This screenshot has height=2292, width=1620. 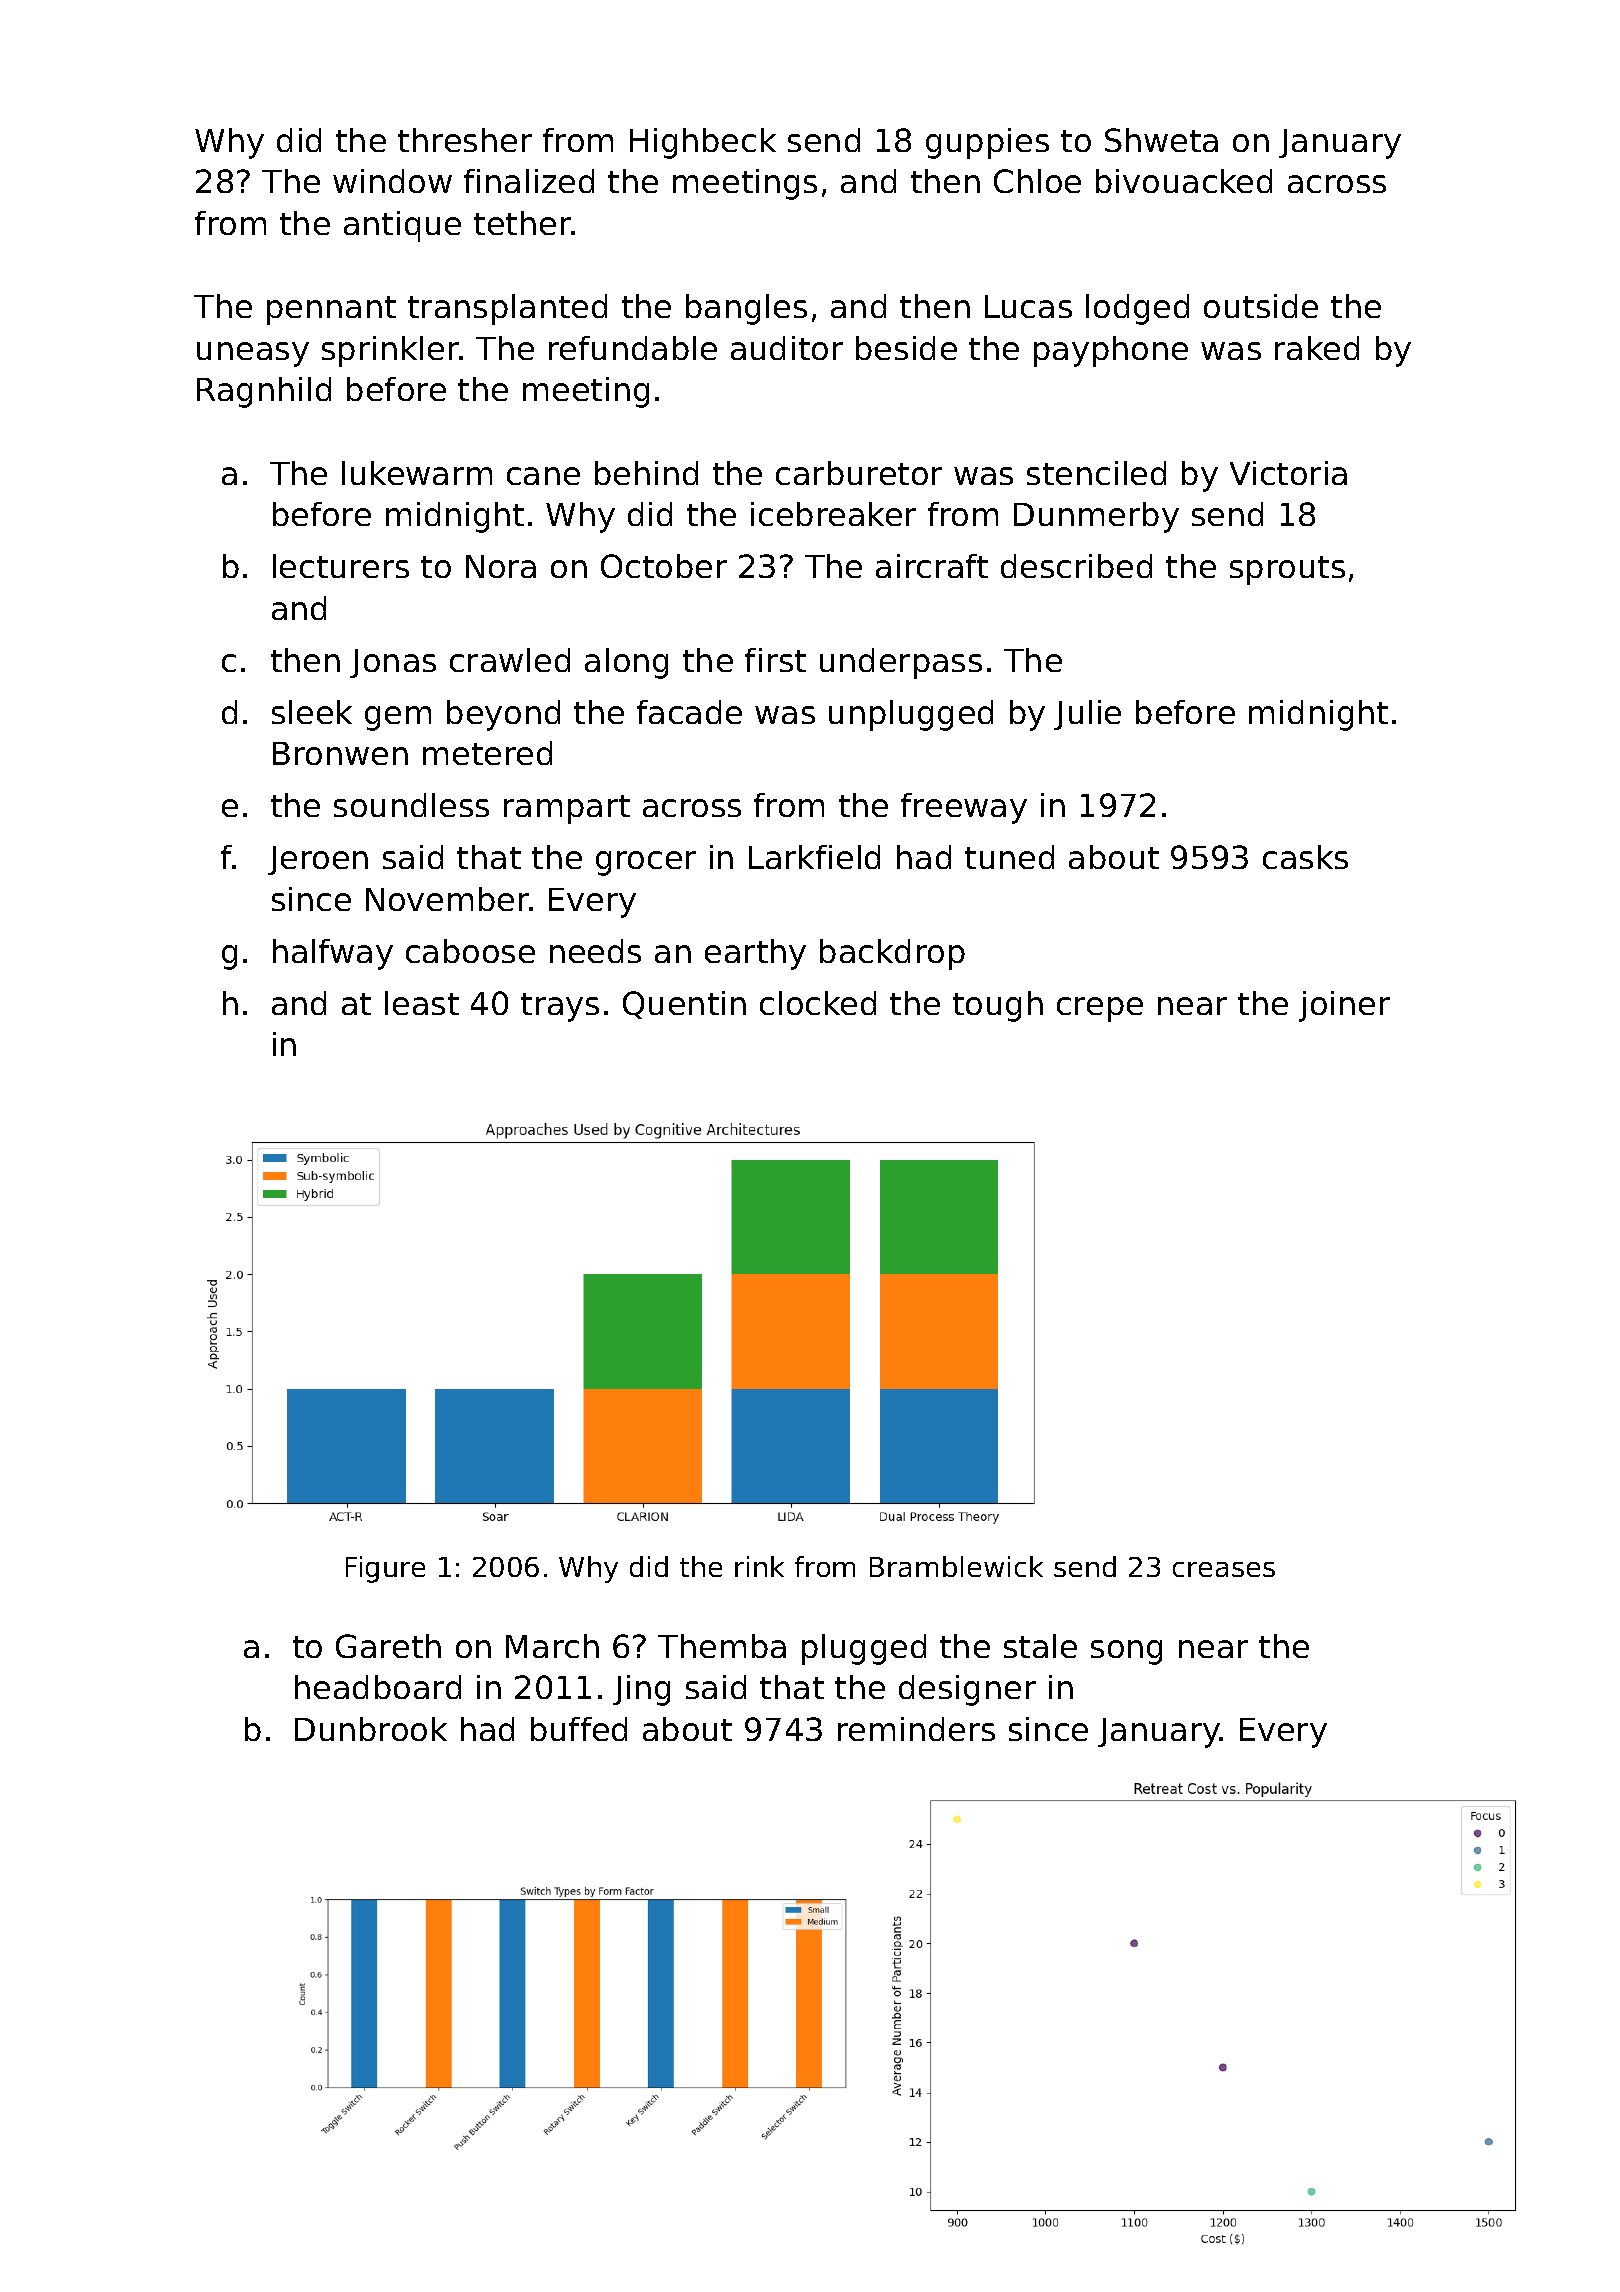 I want to click on guppies, so click(x=987, y=143).
